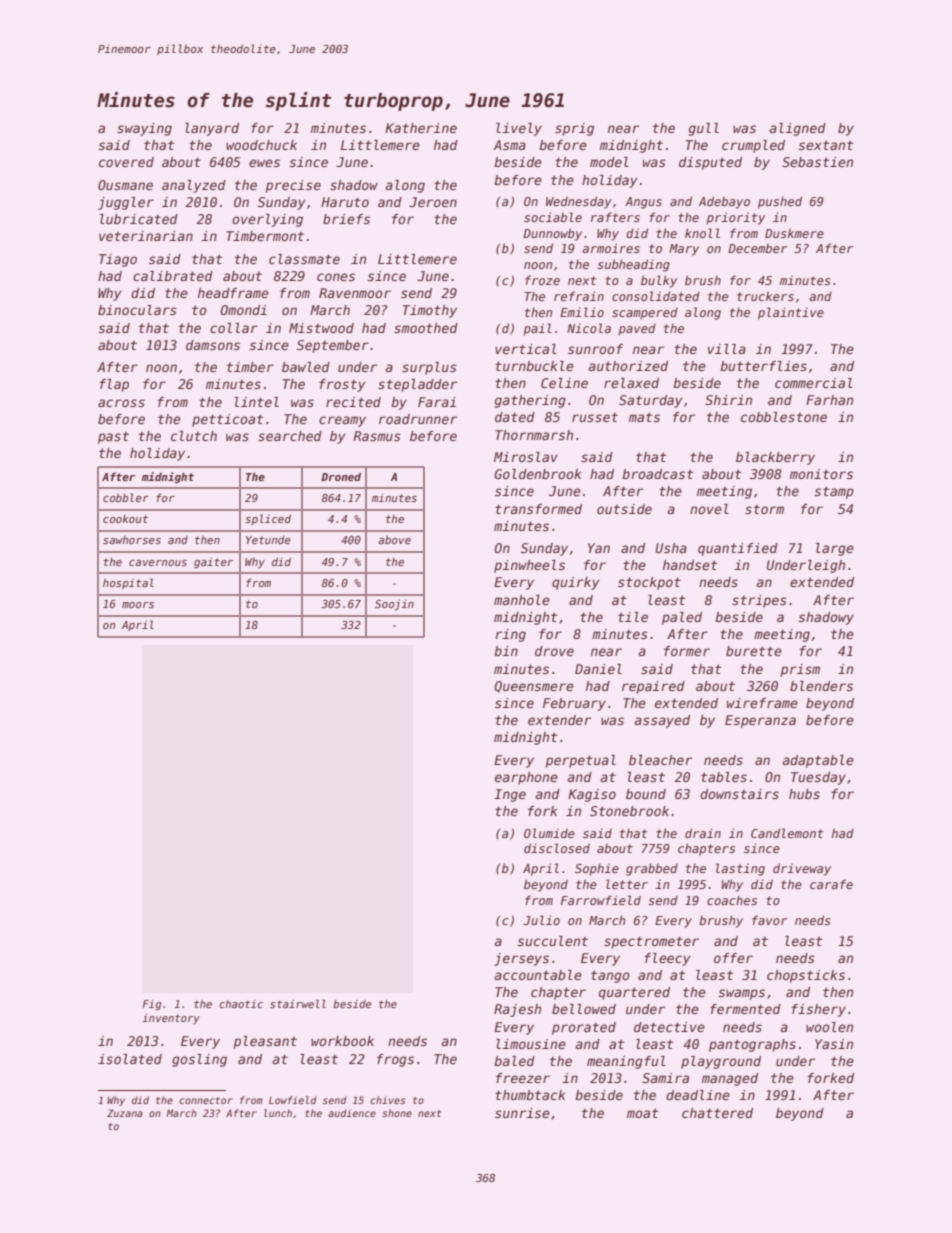 This image has width=952, height=1233. What do you see at coordinates (582, 312) in the image?
I see `Emilio` at bounding box center [582, 312].
